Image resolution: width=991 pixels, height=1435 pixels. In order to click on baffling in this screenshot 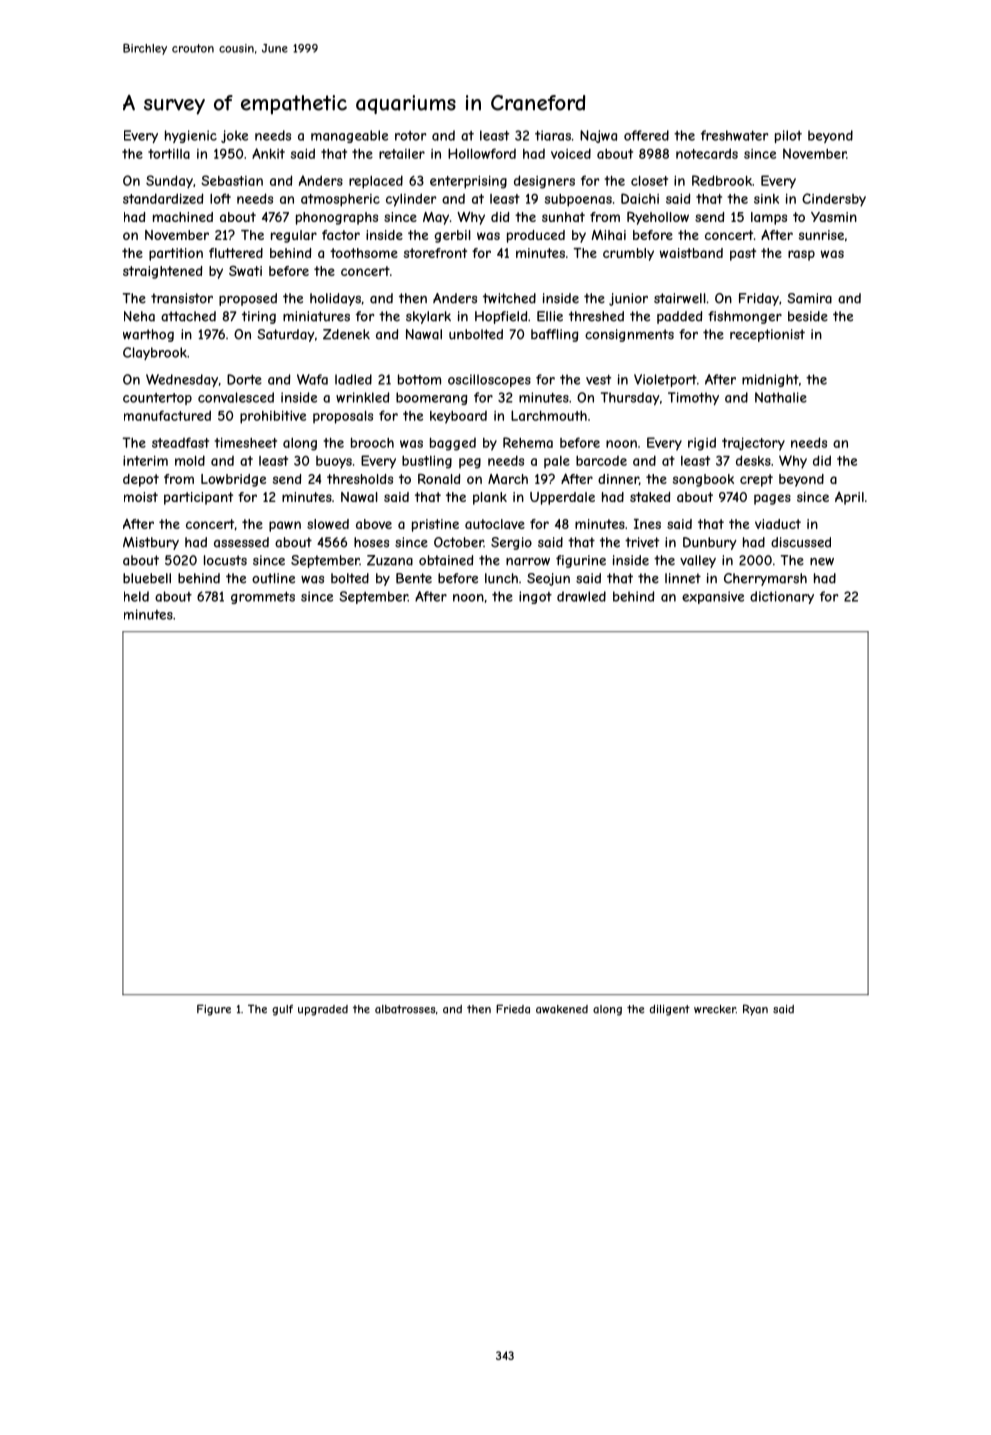, I will do `click(554, 335)`.
